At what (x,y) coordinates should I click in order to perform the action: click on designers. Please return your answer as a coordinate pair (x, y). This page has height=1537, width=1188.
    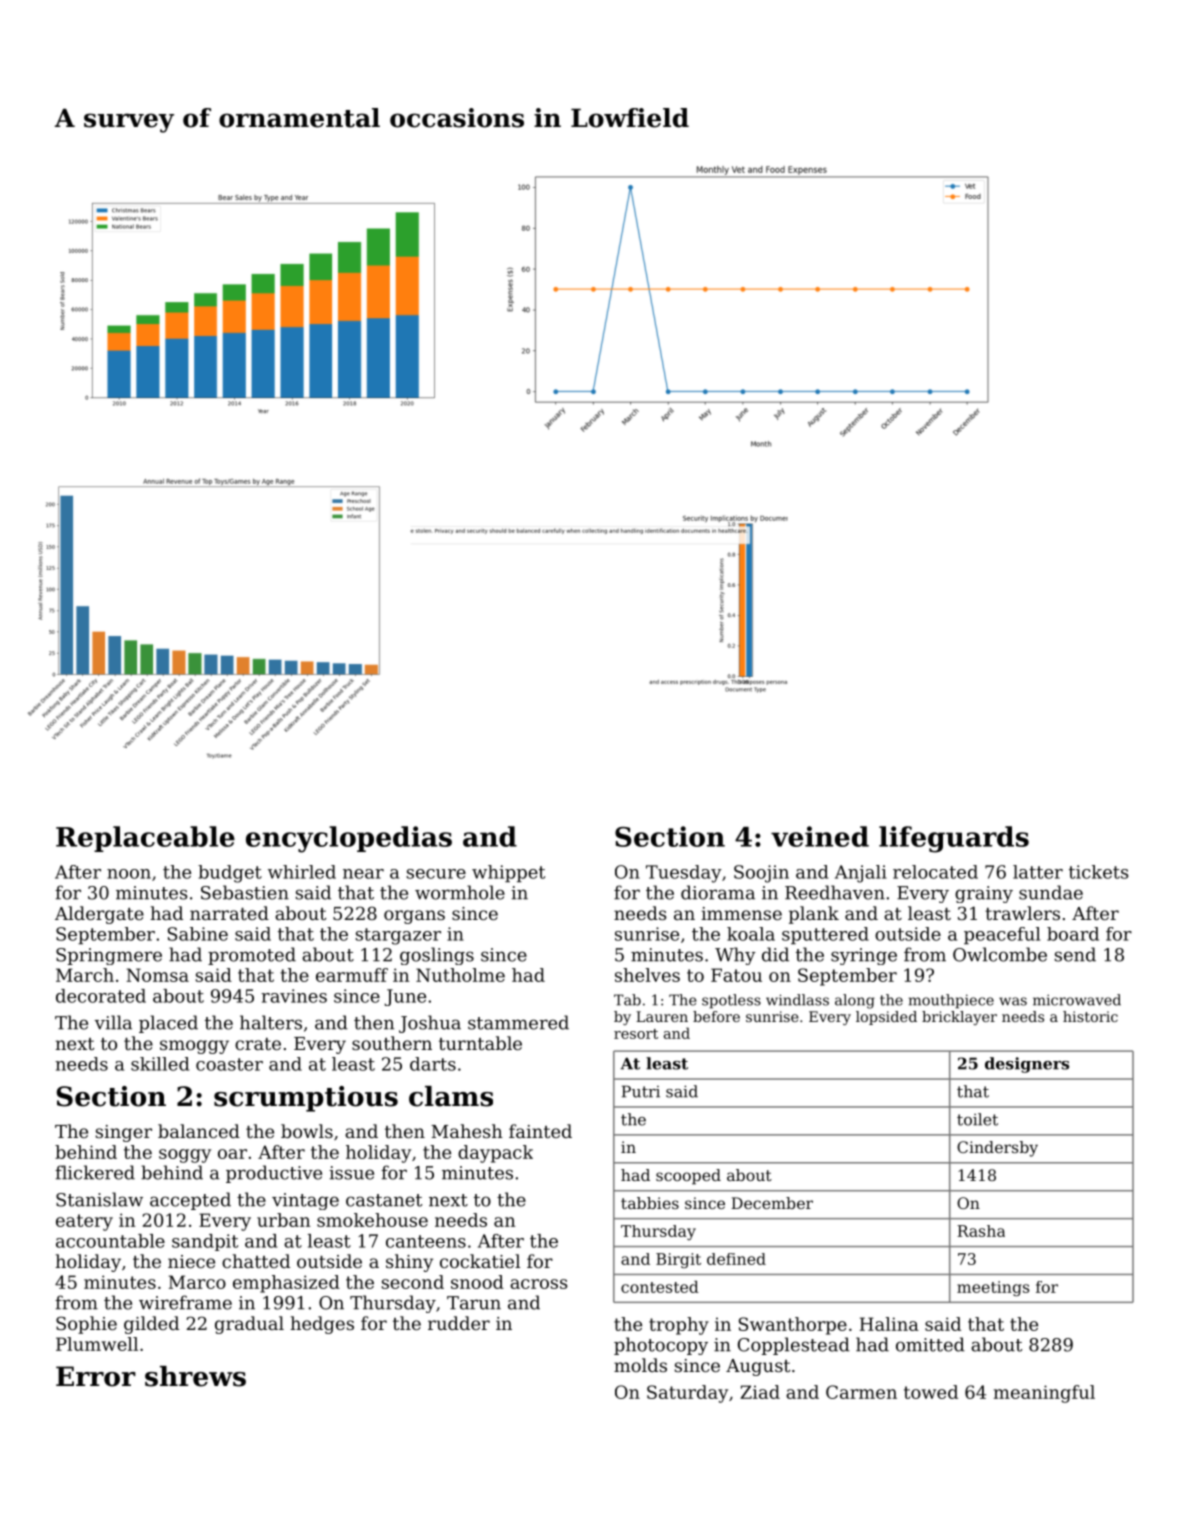
    Looking at the image, I should click on (1027, 1065).
